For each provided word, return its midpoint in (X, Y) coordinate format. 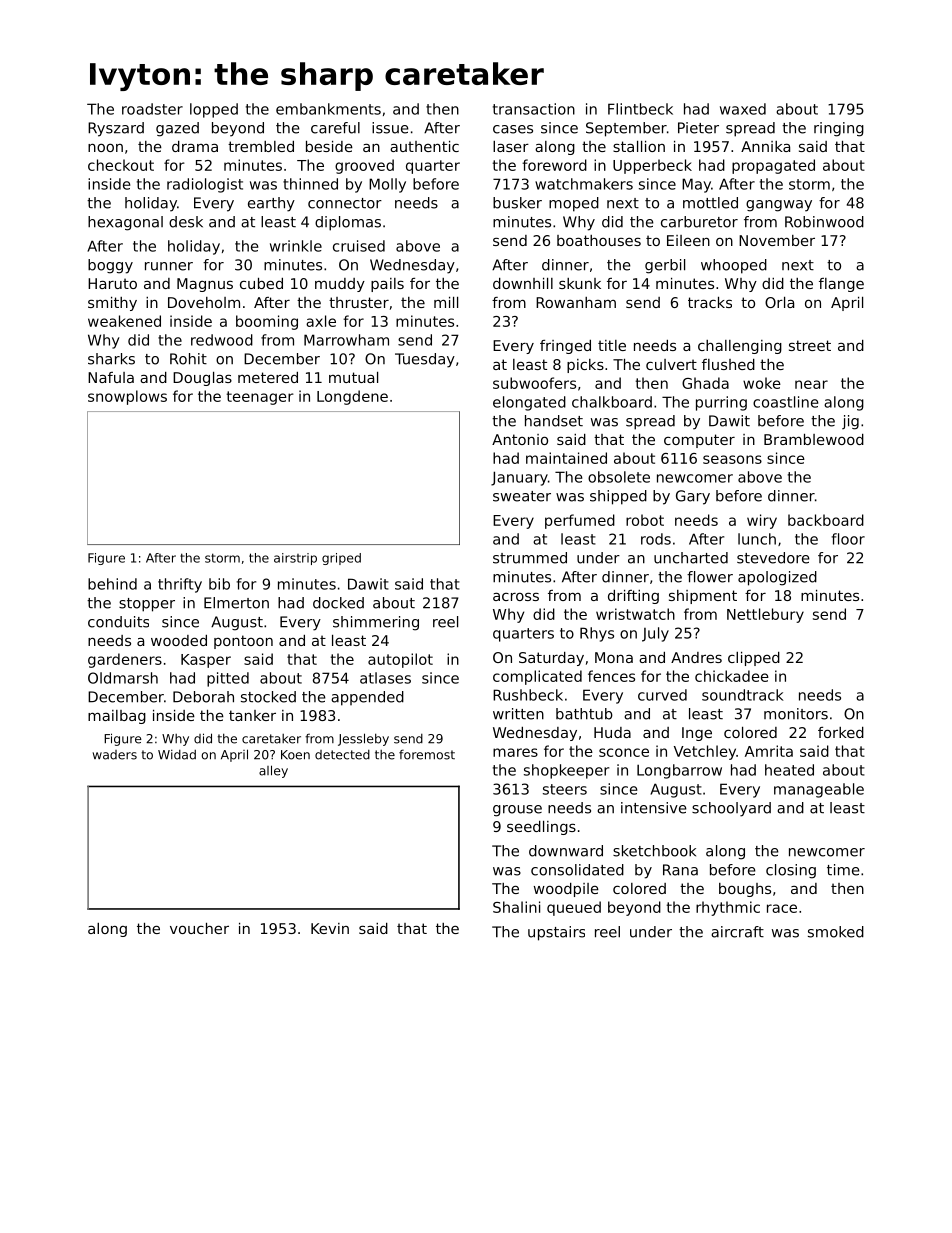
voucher (199, 928)
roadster (152, 109)
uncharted (691, 558)
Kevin (330, 928)
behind (112, 584)
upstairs (556, 933)
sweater (522, 496)
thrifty (180, 585)
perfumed (580, 521)
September (626, 129)
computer (699, 441)
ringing (839, 129)
